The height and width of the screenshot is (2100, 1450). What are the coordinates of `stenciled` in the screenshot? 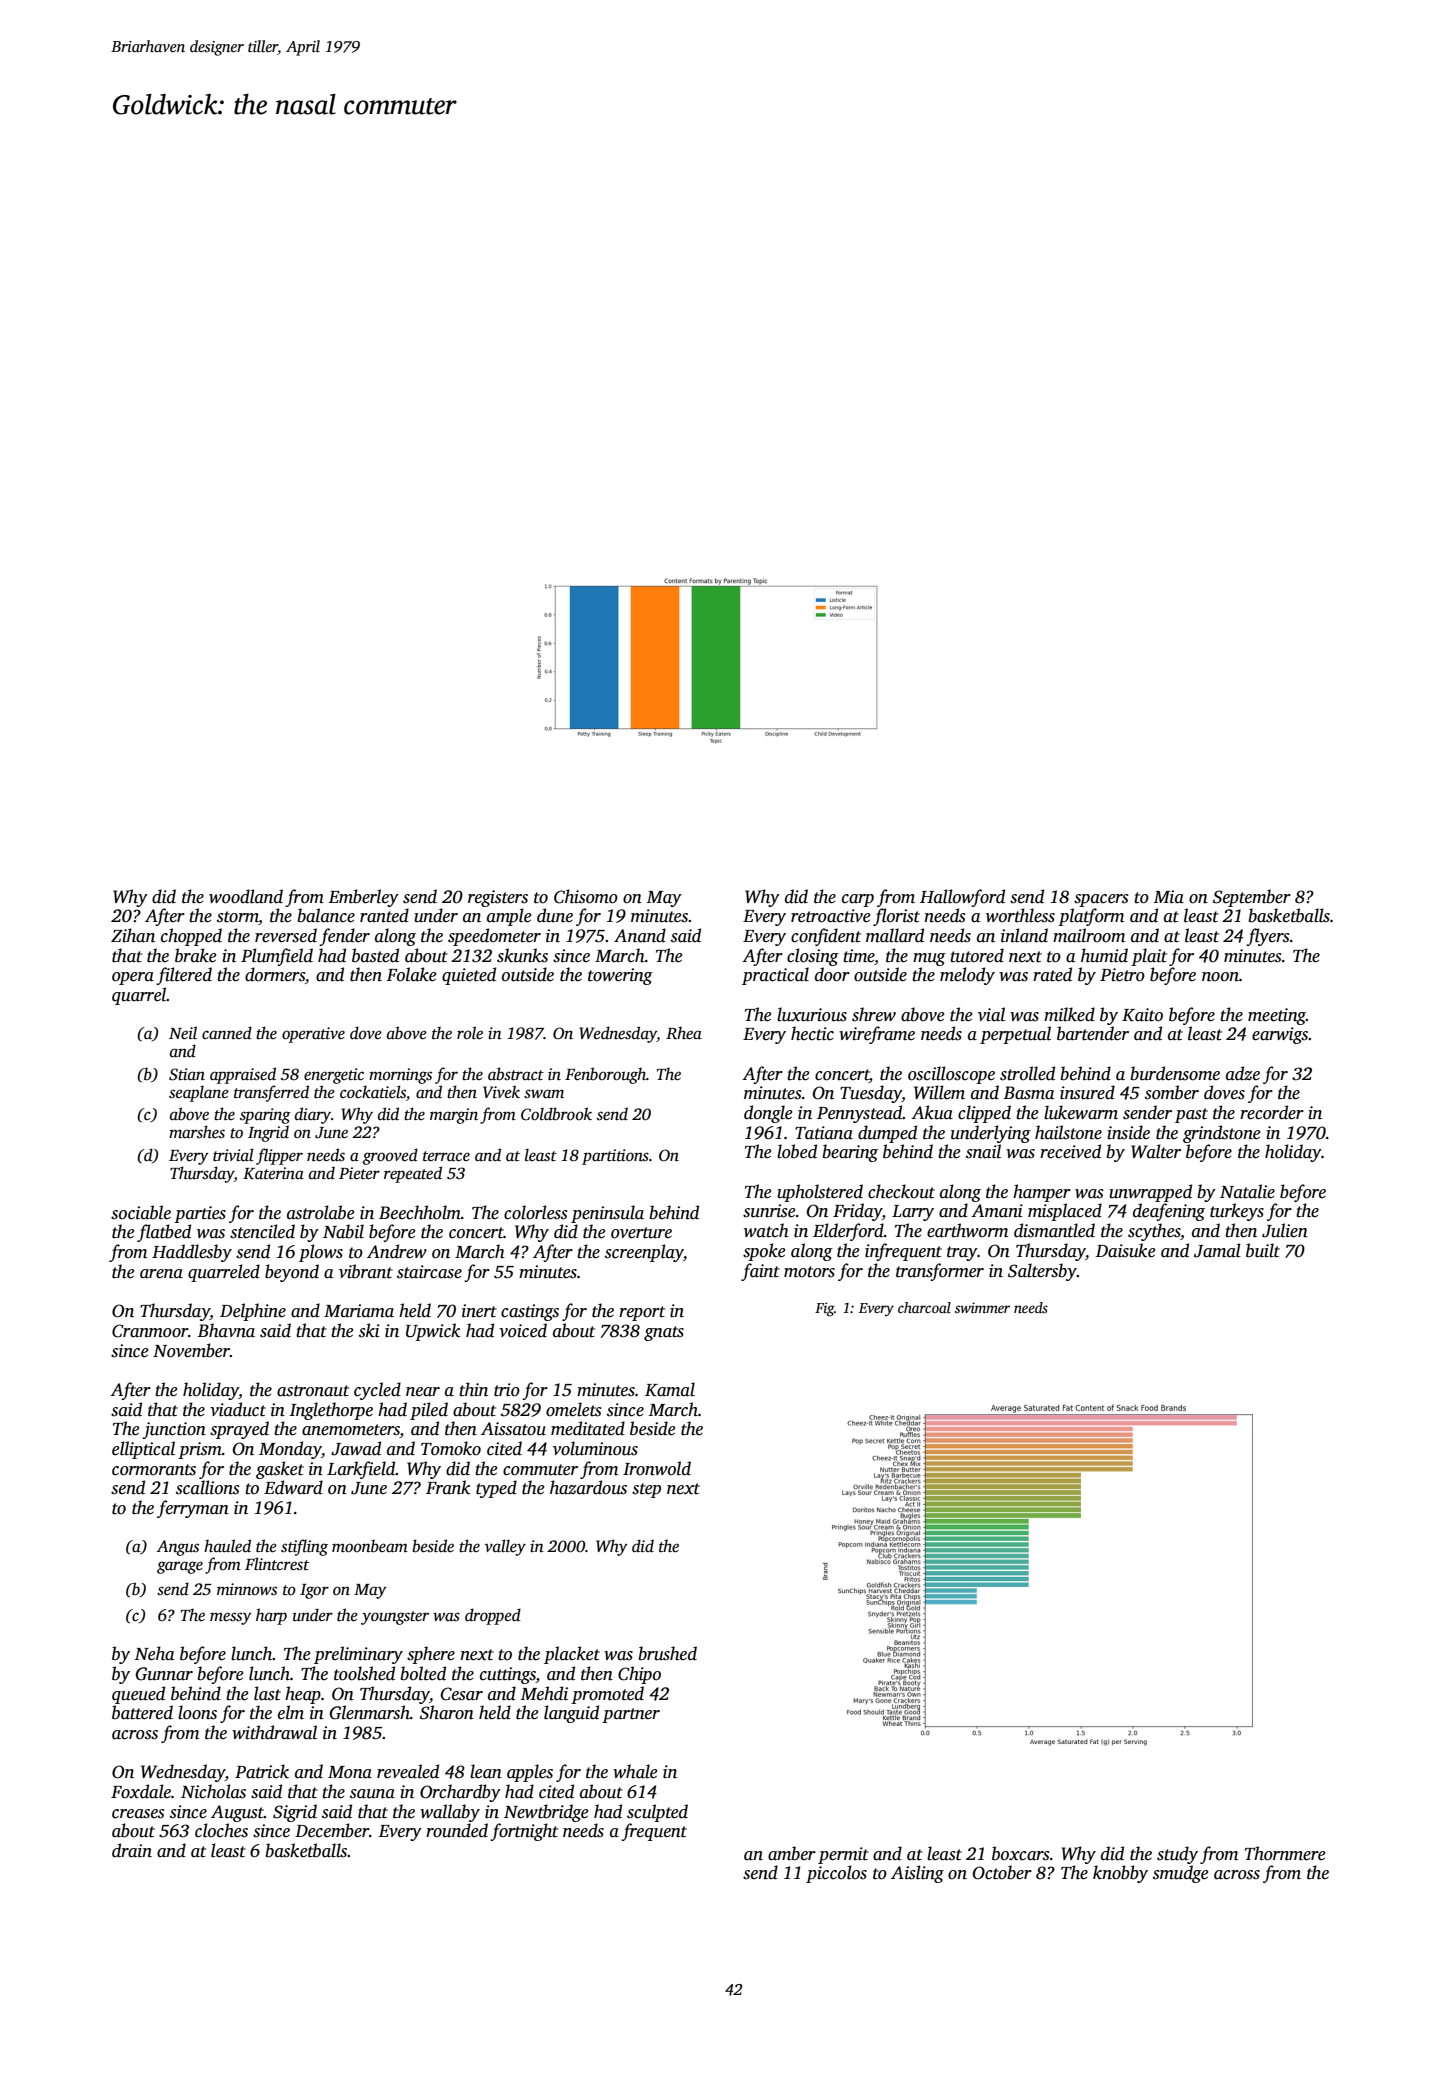 It's located at (262, 1231).
